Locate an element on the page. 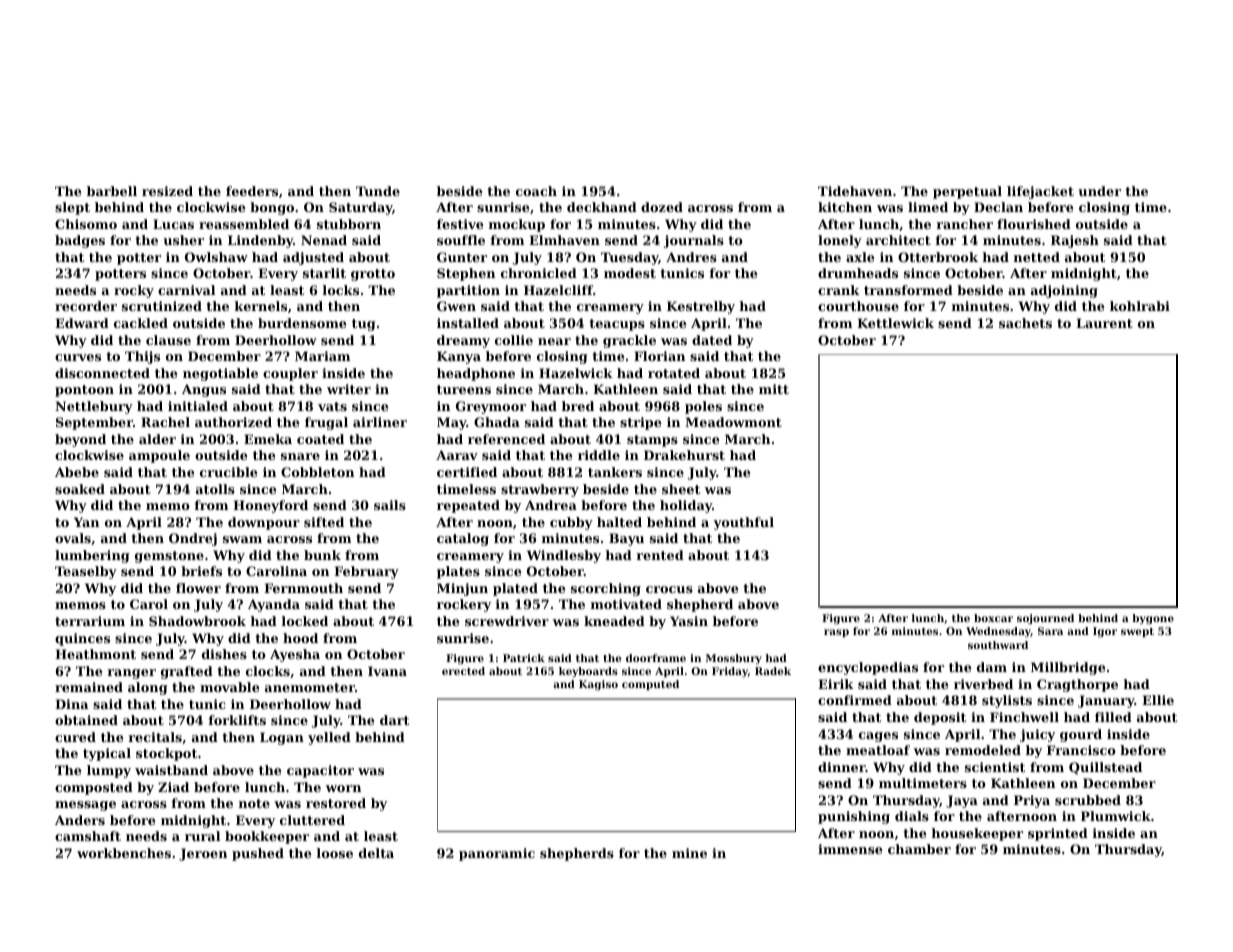 This page has width=1233, height=952. Ayanda is located at coordinates (274, 605).
